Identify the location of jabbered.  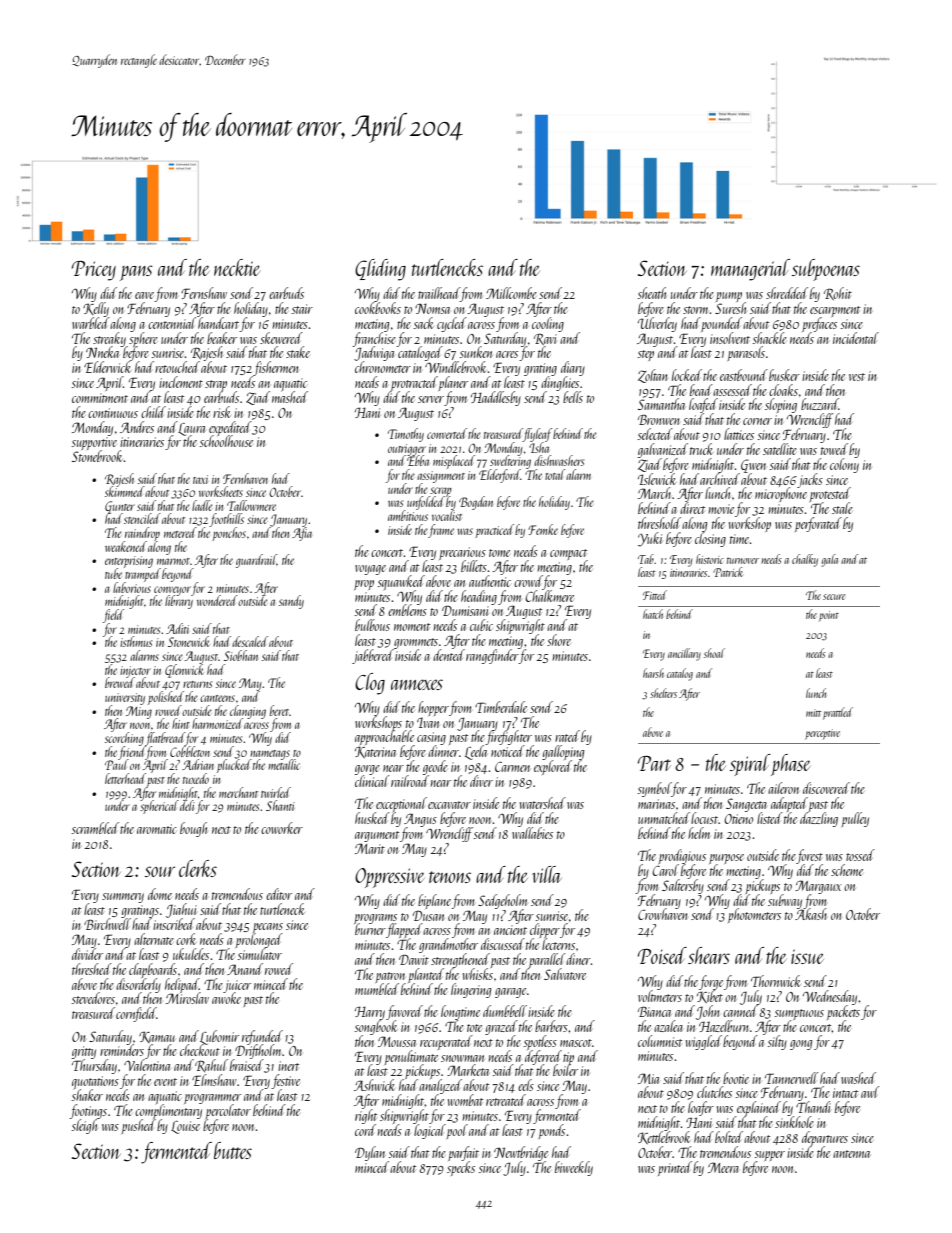
(373, 656).
